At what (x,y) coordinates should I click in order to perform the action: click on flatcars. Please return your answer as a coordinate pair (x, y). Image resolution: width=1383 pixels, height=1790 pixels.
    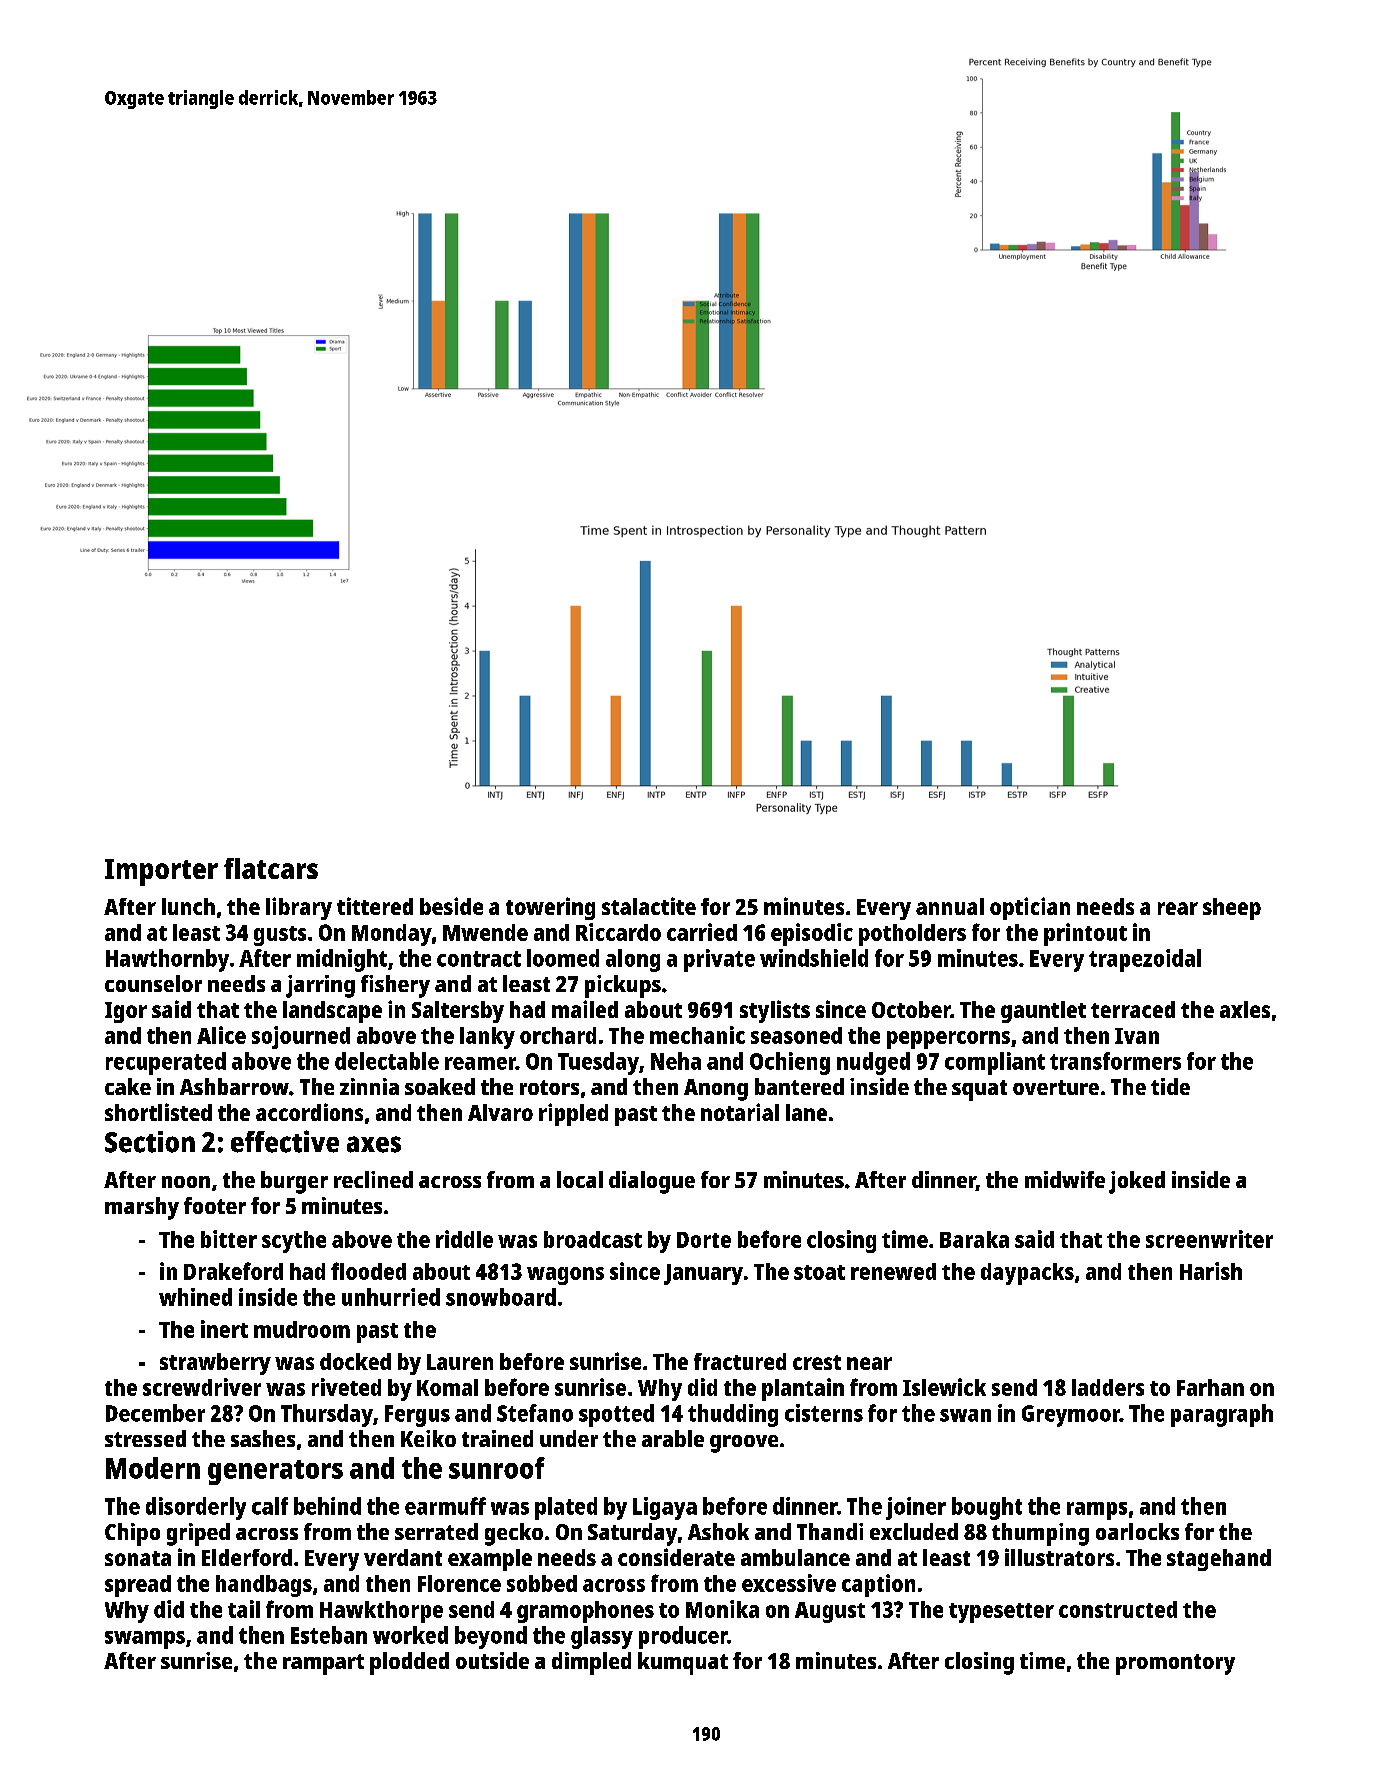
    Looking at the image, I should click on (271, 868).
